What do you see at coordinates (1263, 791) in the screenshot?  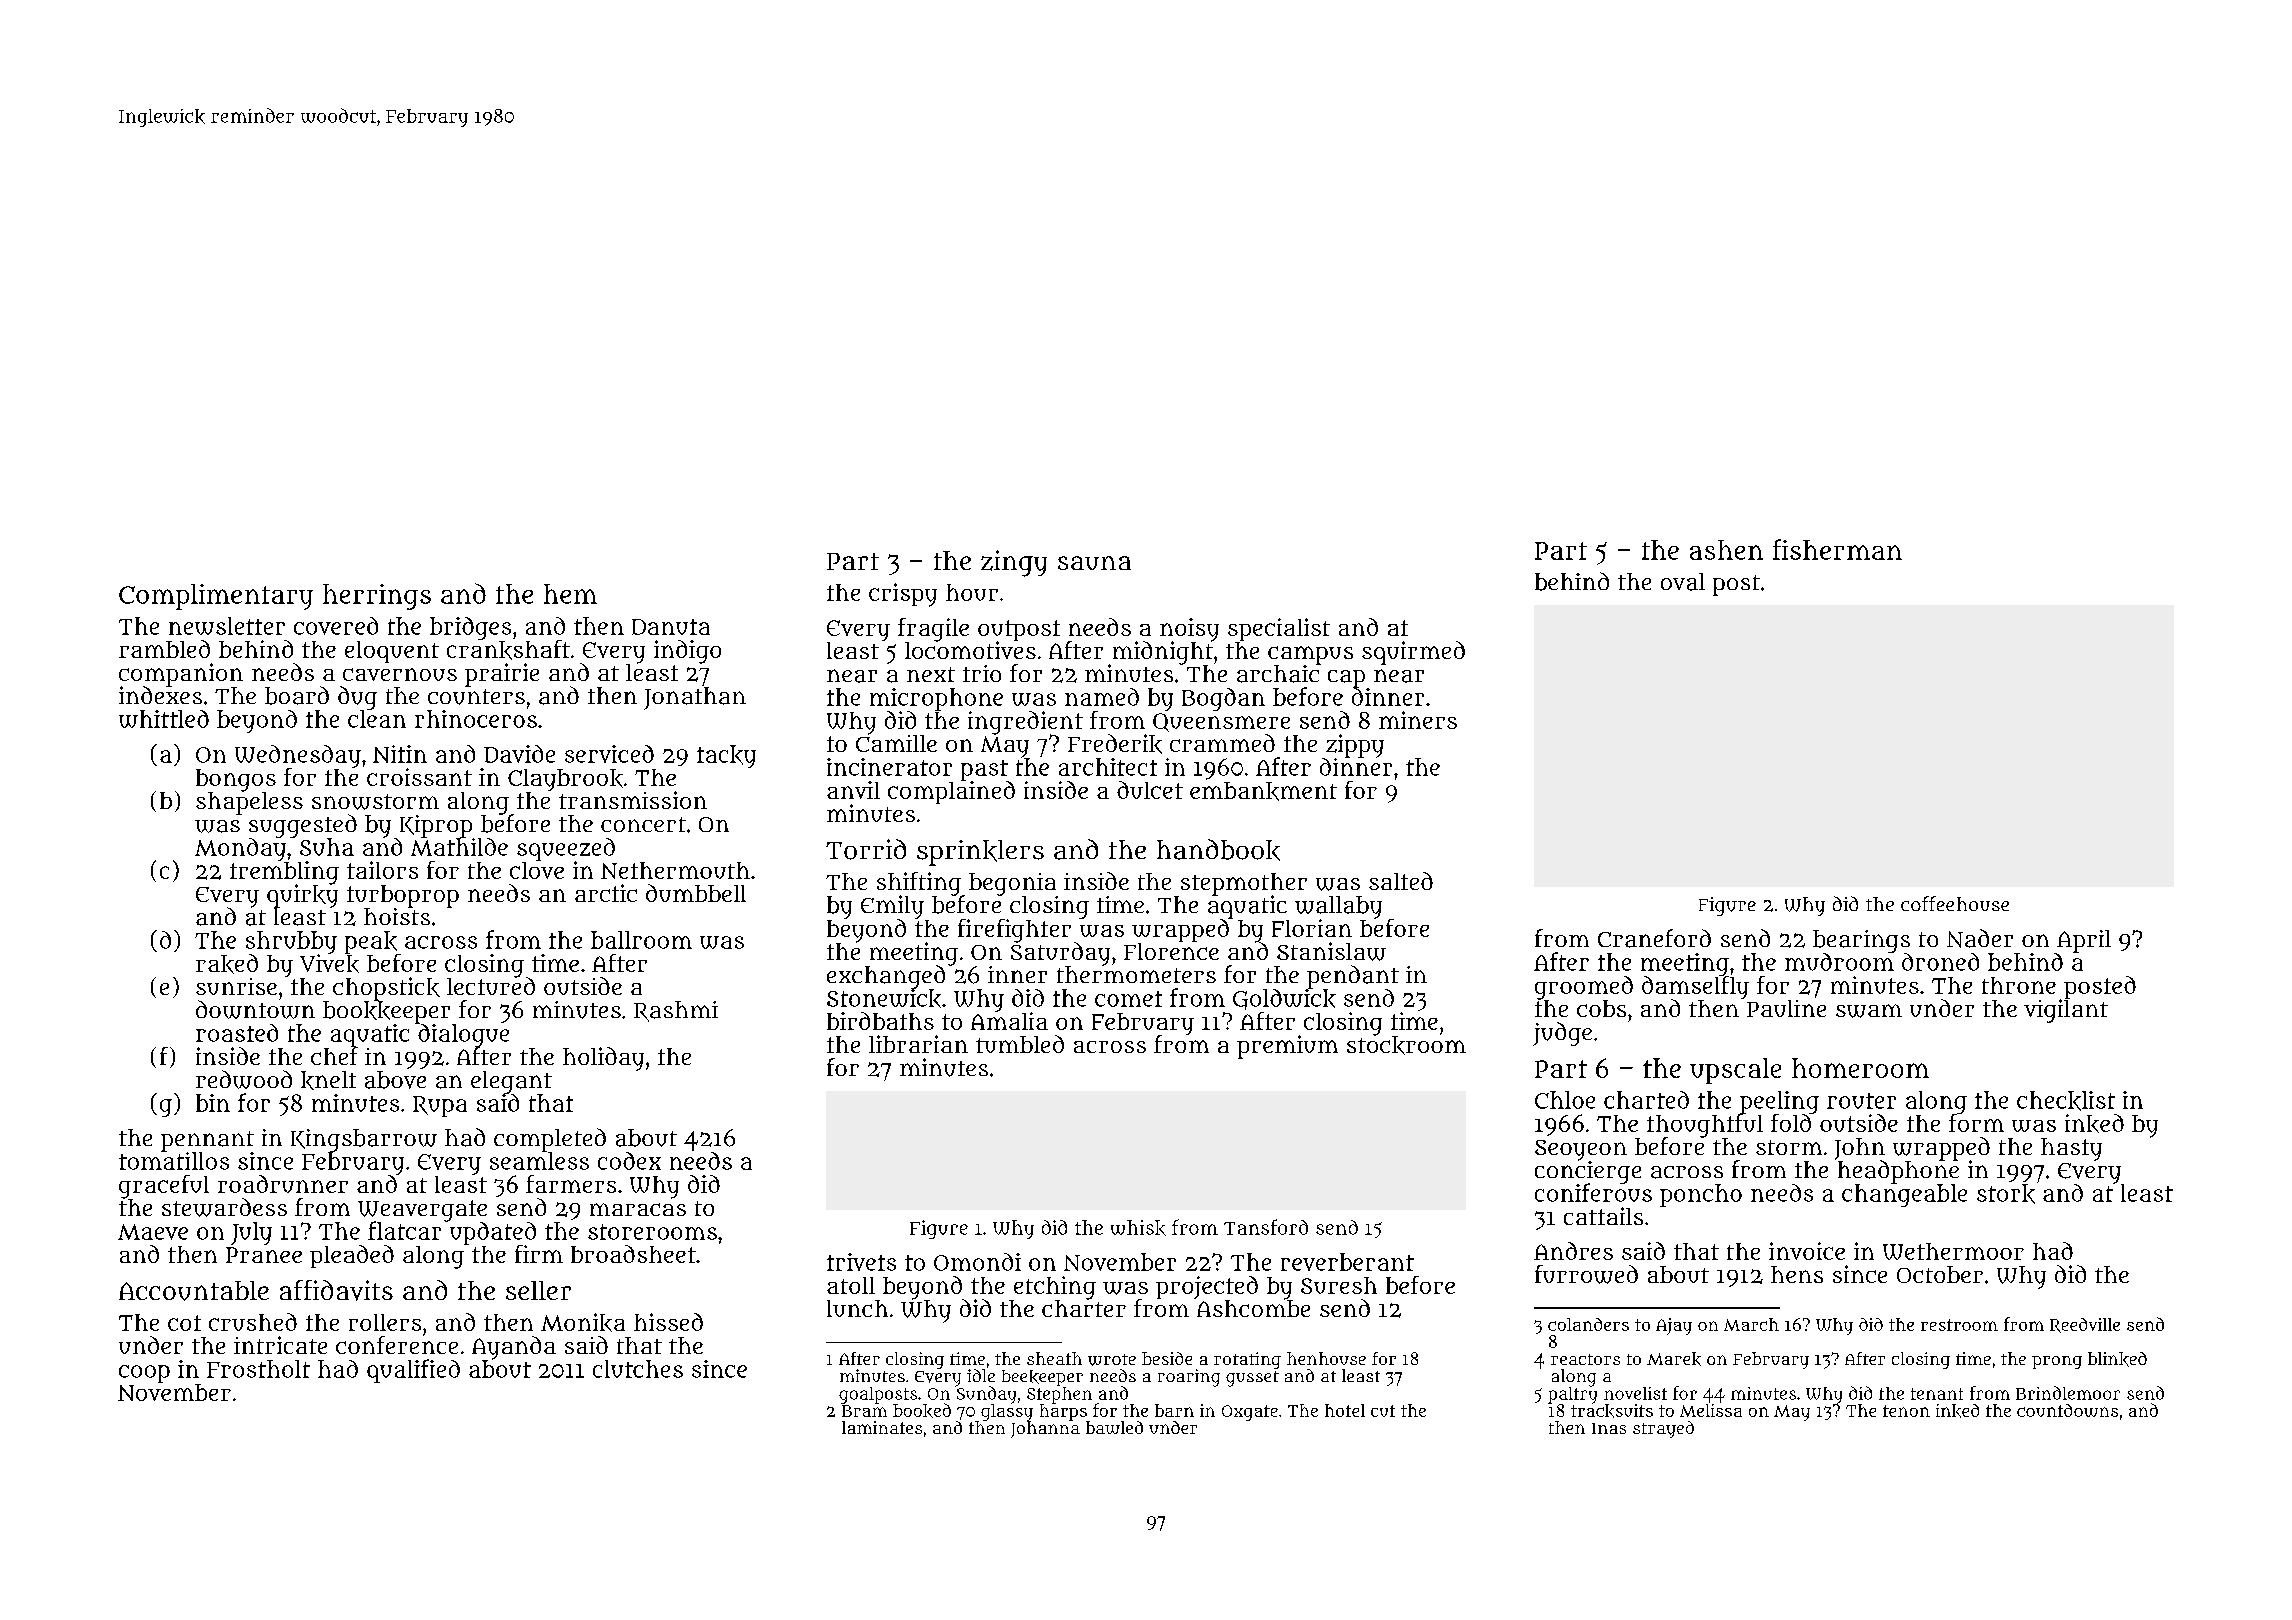 I see `embankment` at bounding box center [1263, 791].
